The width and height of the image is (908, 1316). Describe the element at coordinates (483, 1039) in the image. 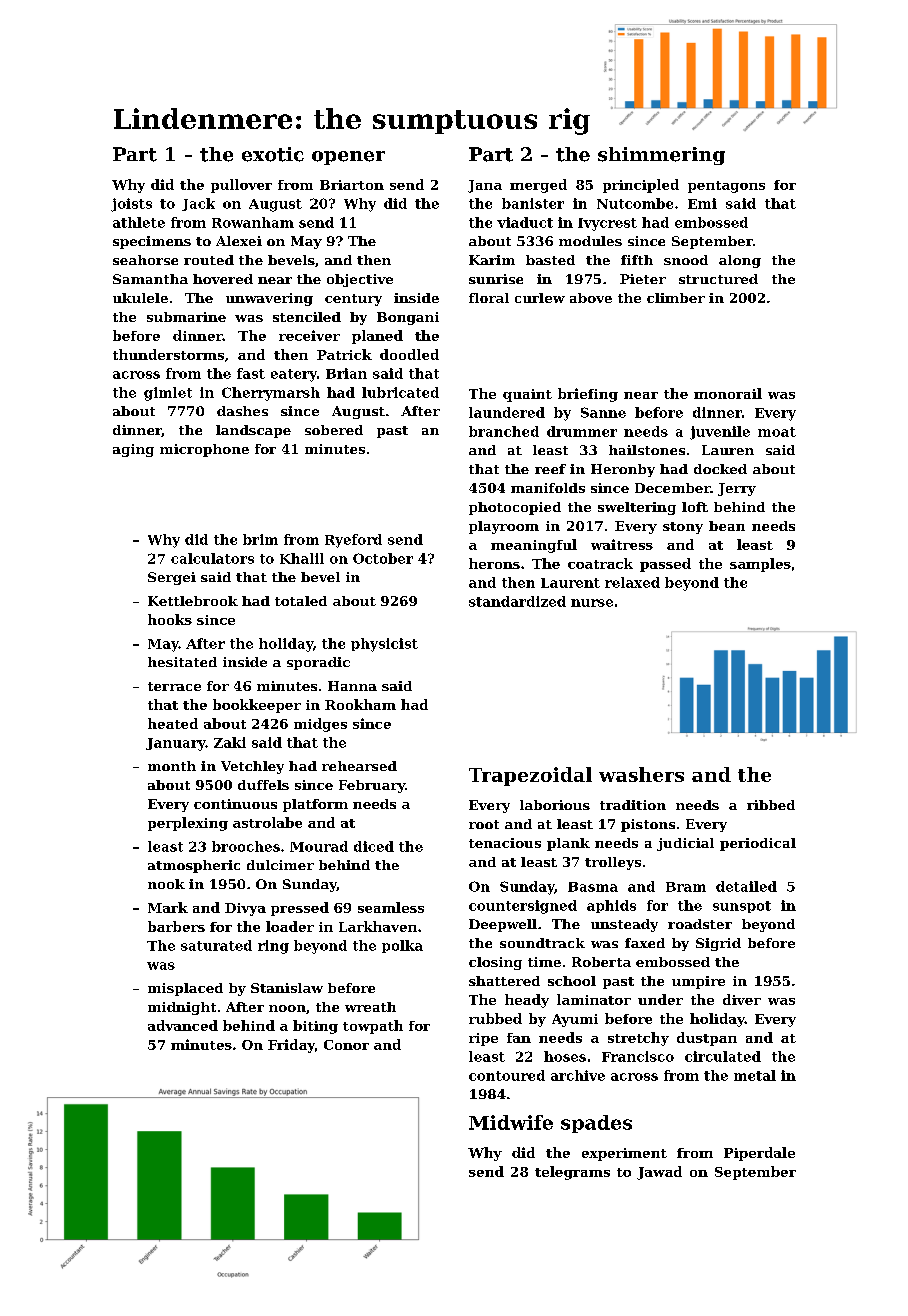

I see `ripe` at that location.
